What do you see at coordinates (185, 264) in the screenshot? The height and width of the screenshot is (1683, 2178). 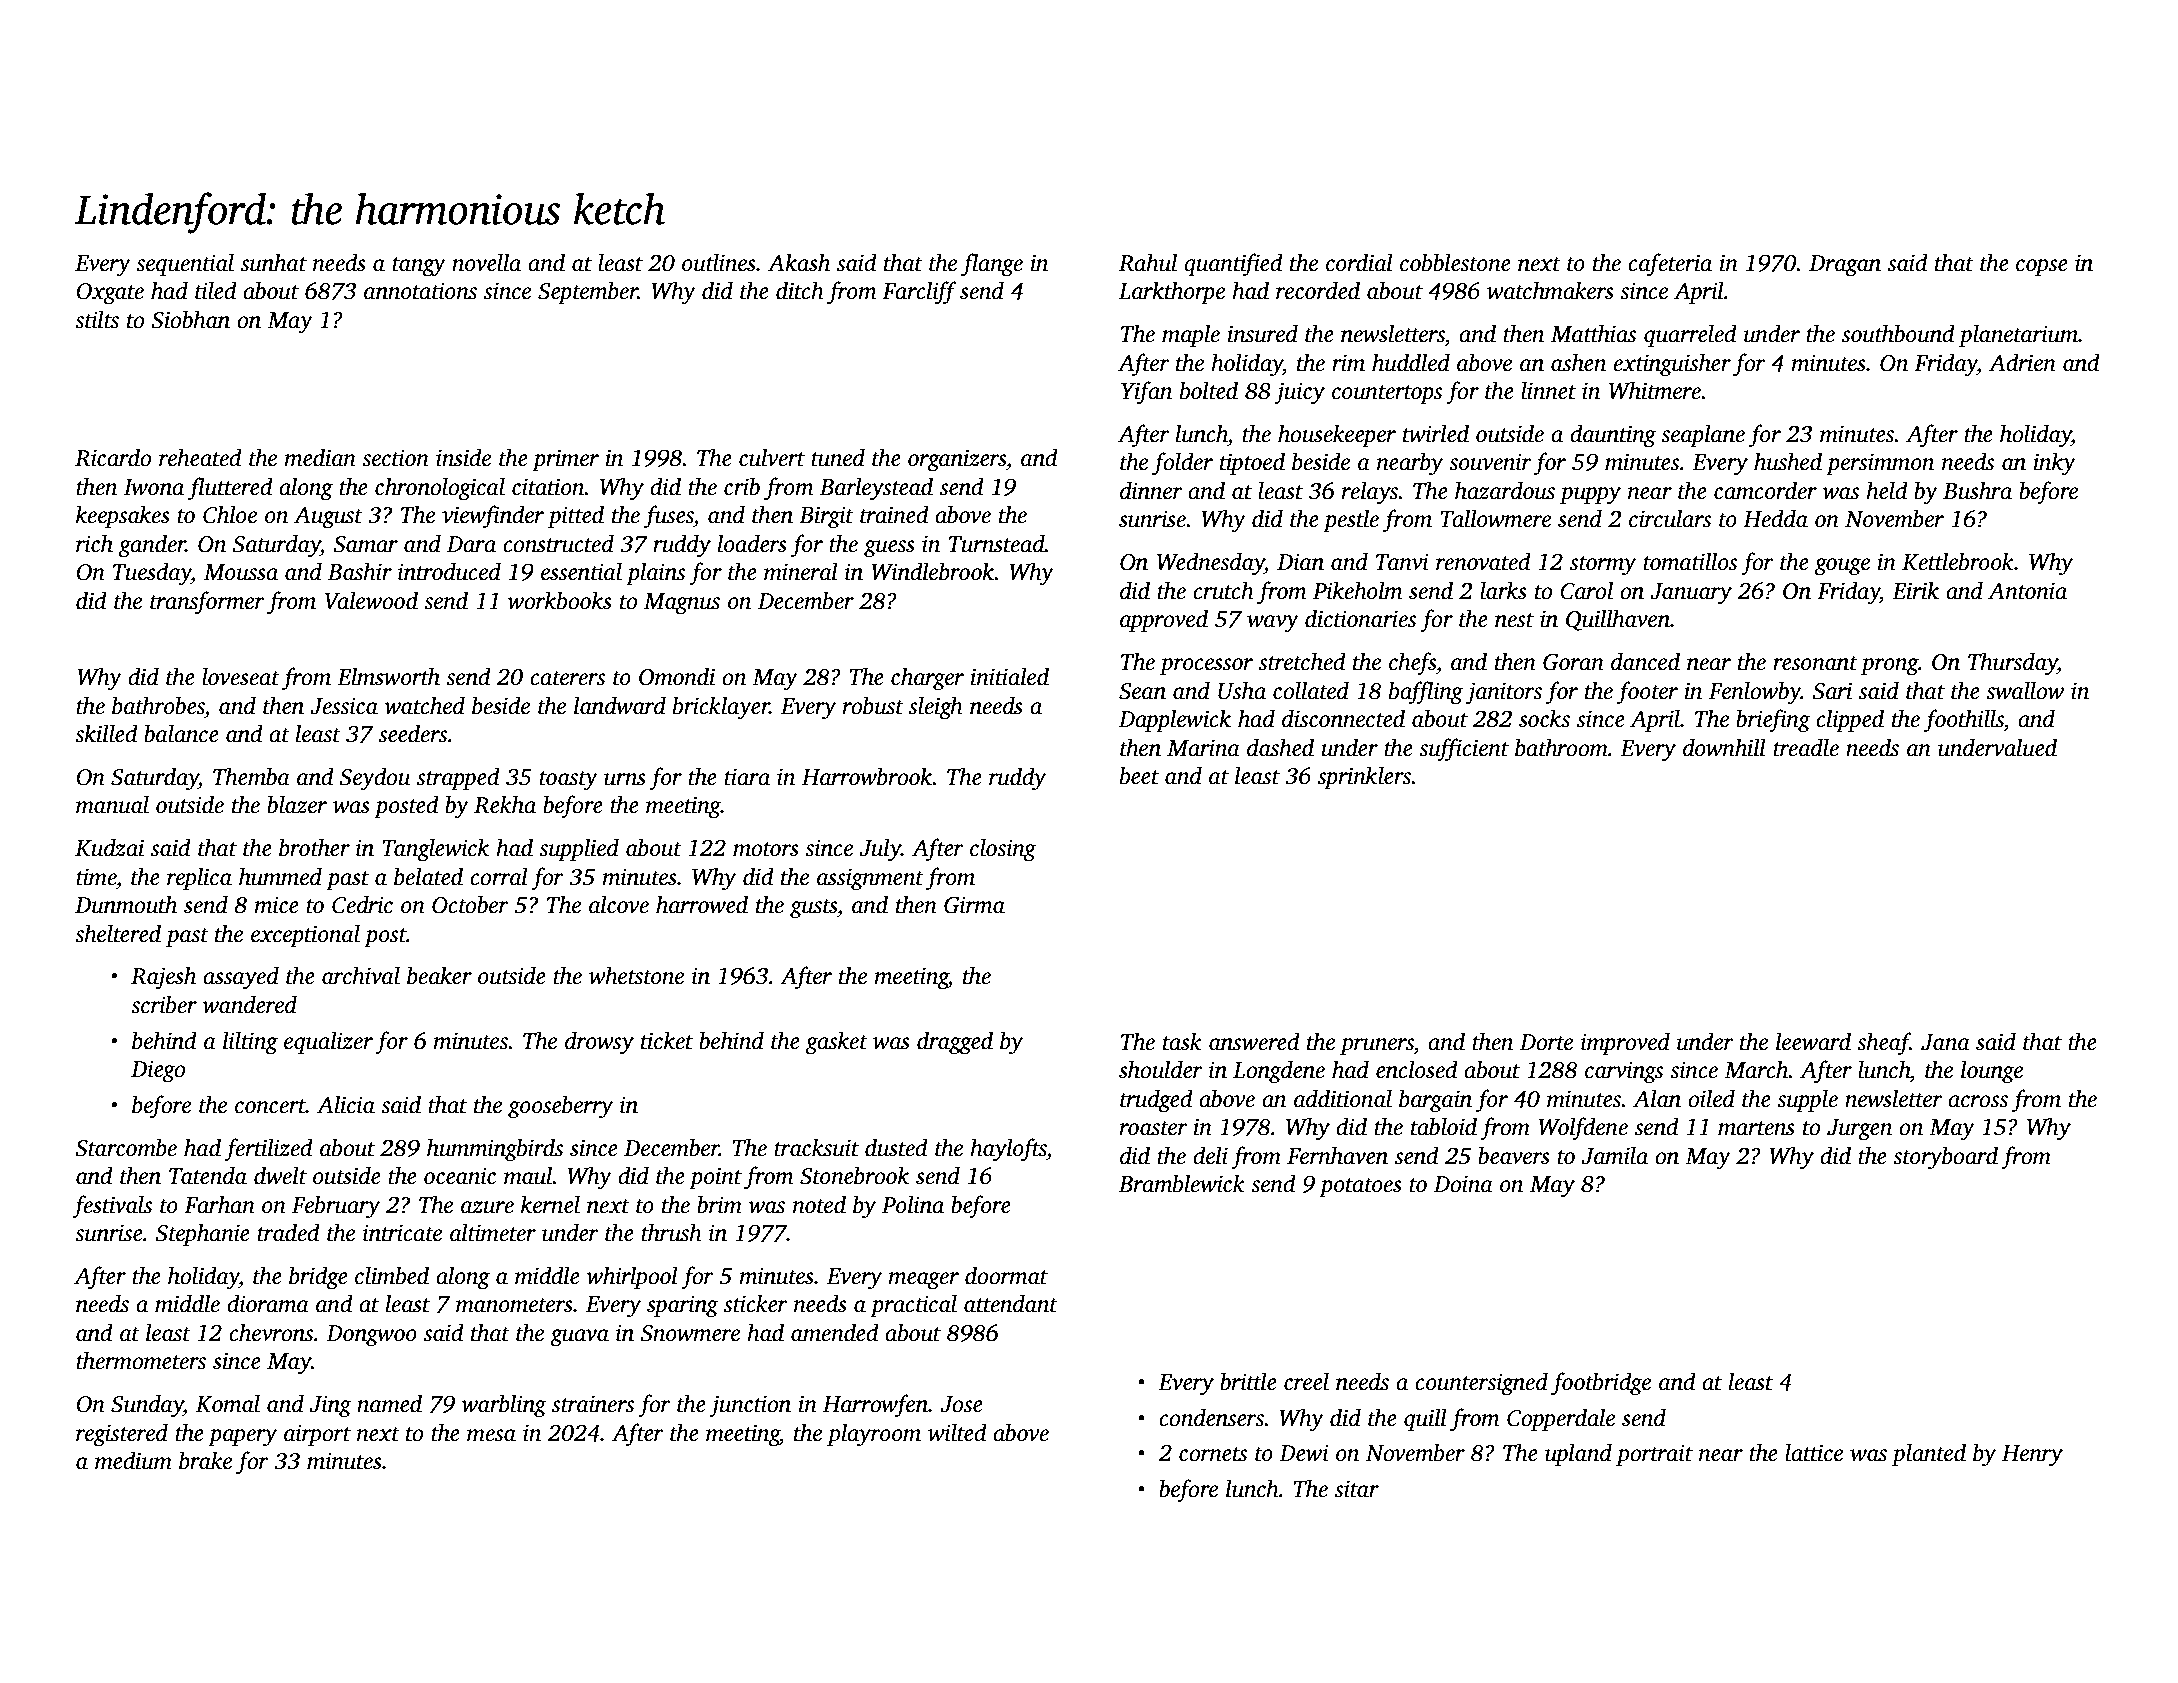 I see `sequential` at bounding box center [185, 264].
